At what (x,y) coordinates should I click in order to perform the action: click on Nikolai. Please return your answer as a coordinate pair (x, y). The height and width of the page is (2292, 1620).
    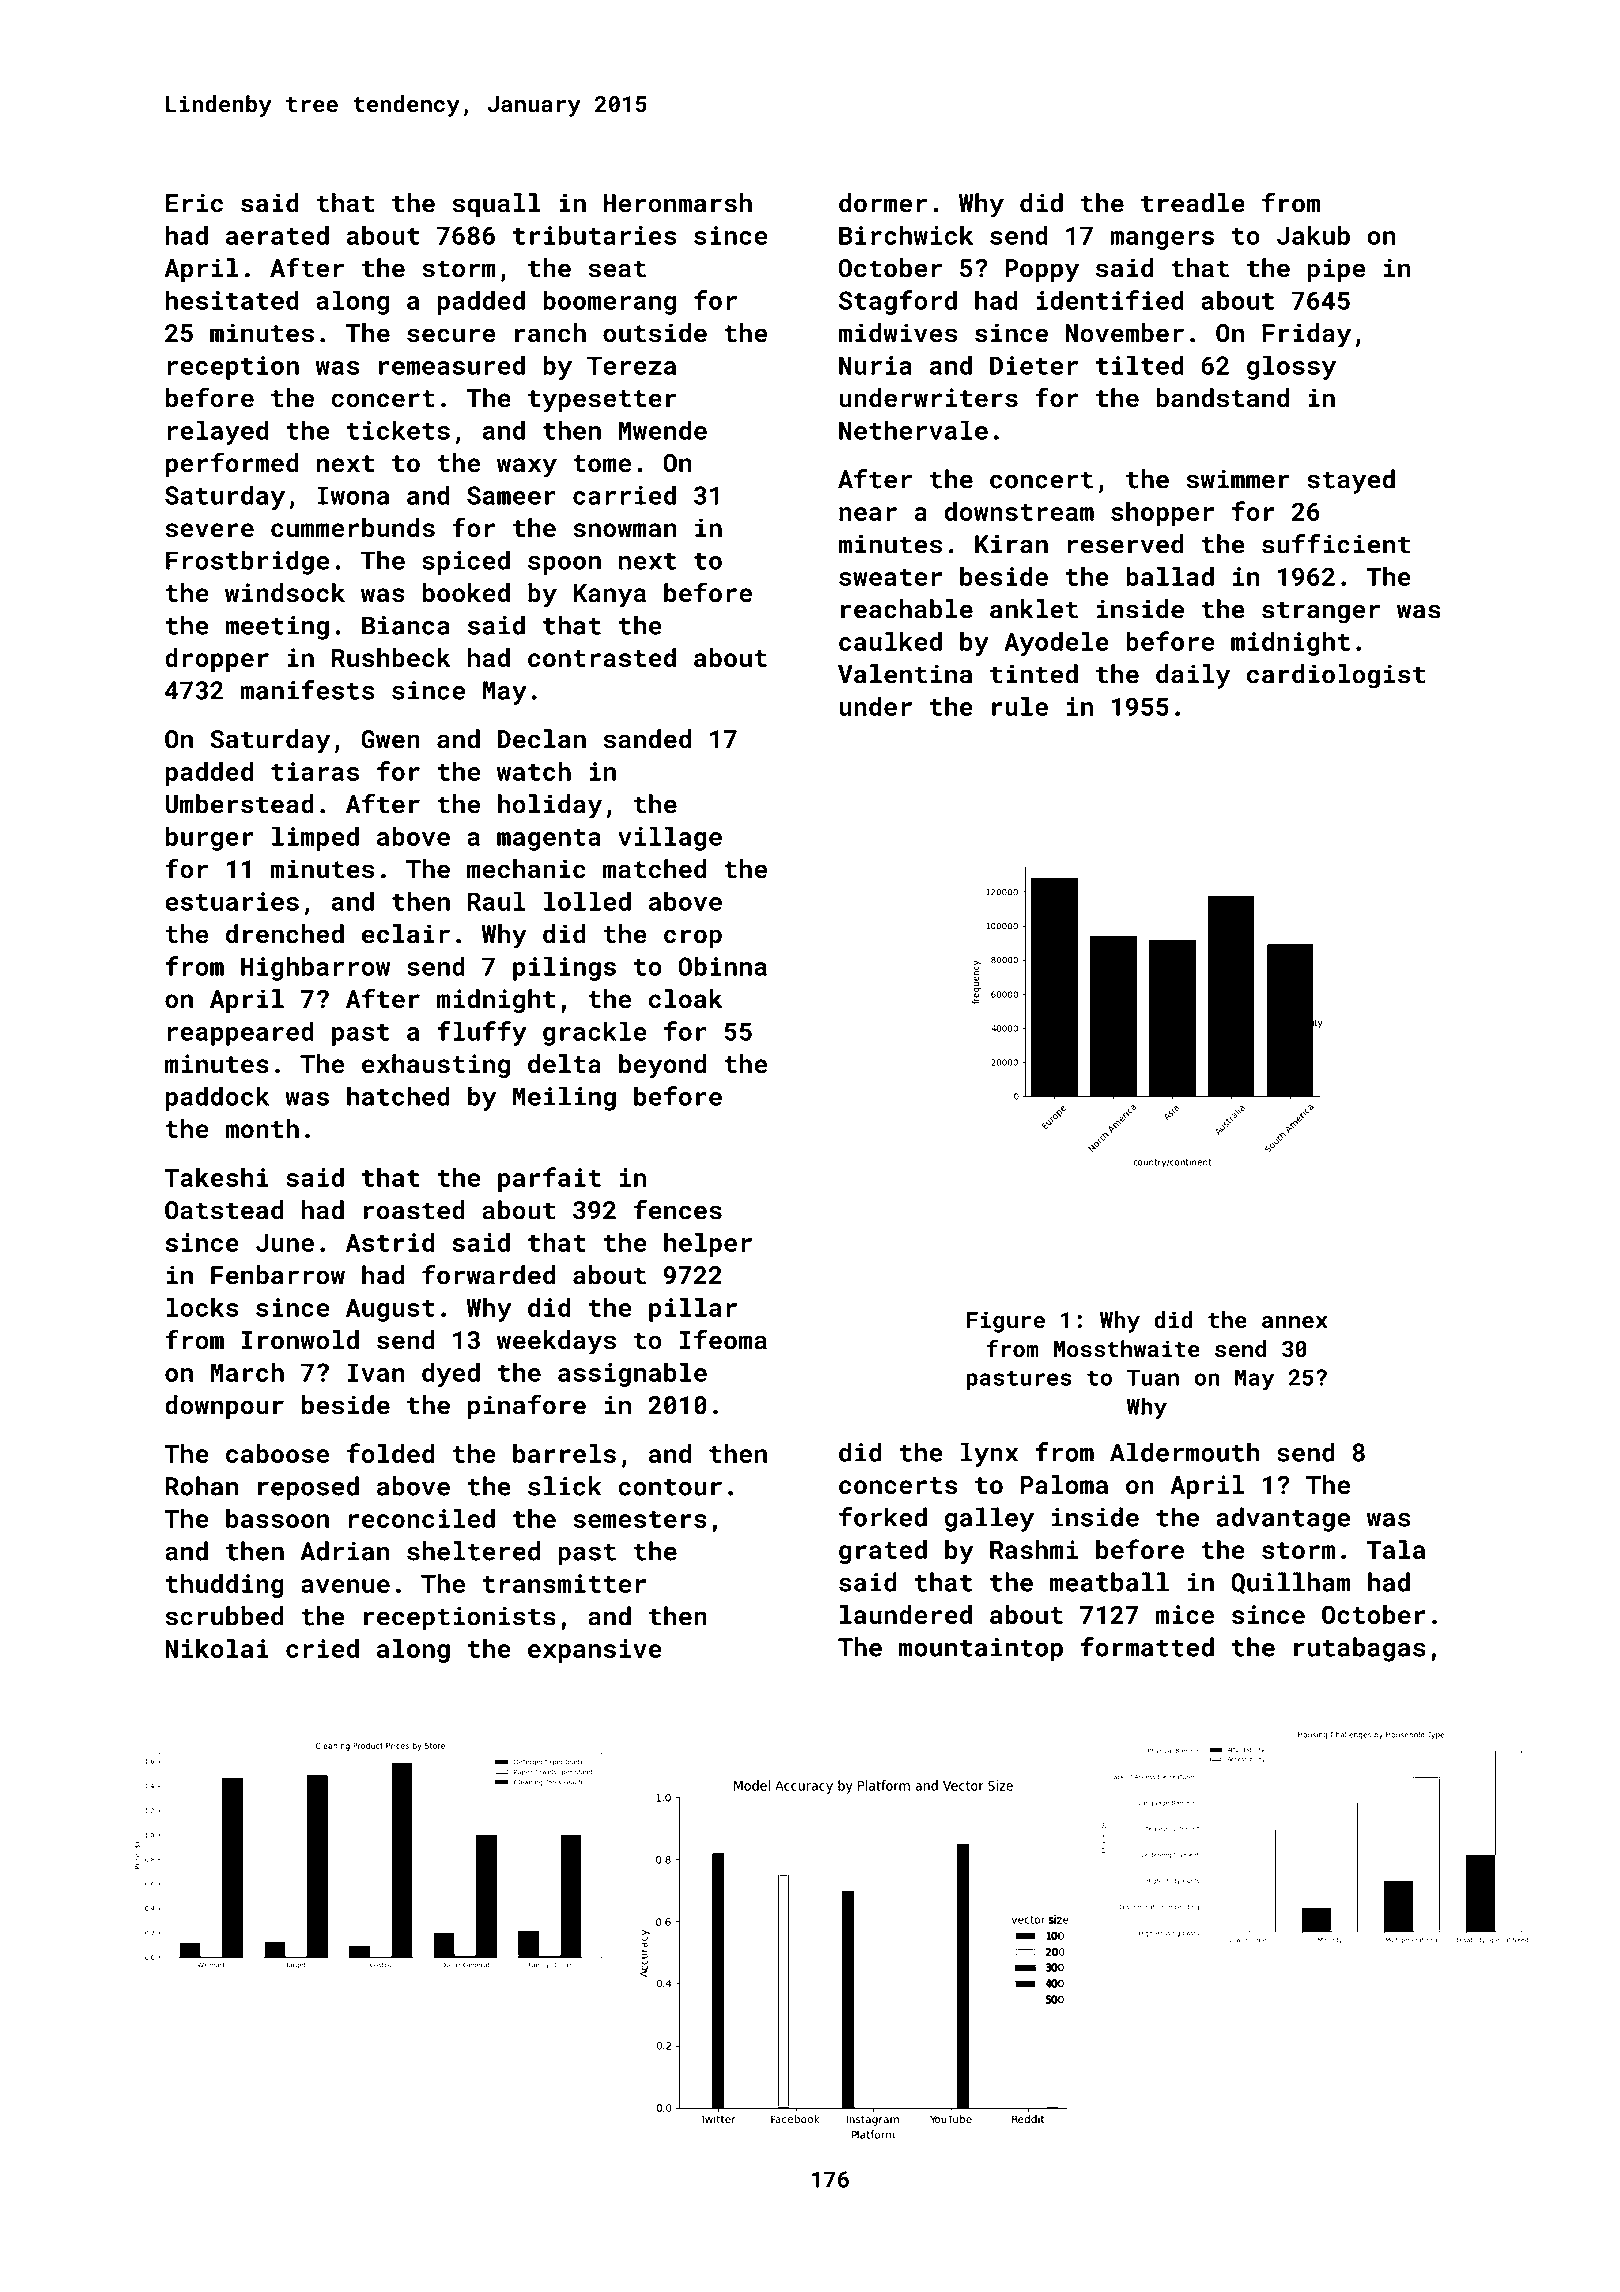
    Looking at the image, I should click on (217, 1648).
